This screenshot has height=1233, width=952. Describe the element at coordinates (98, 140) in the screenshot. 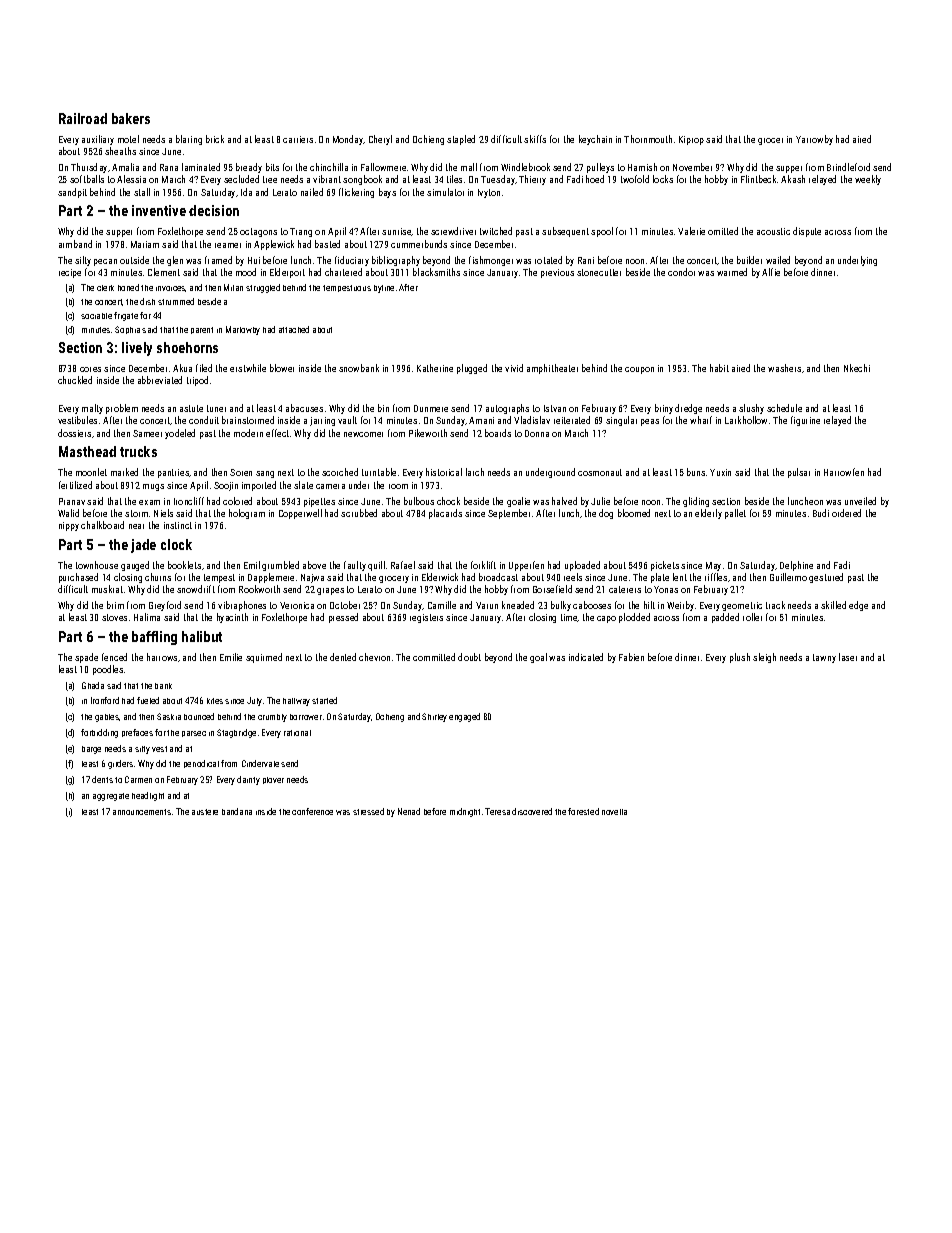

I see `auxiliary` at that location.
